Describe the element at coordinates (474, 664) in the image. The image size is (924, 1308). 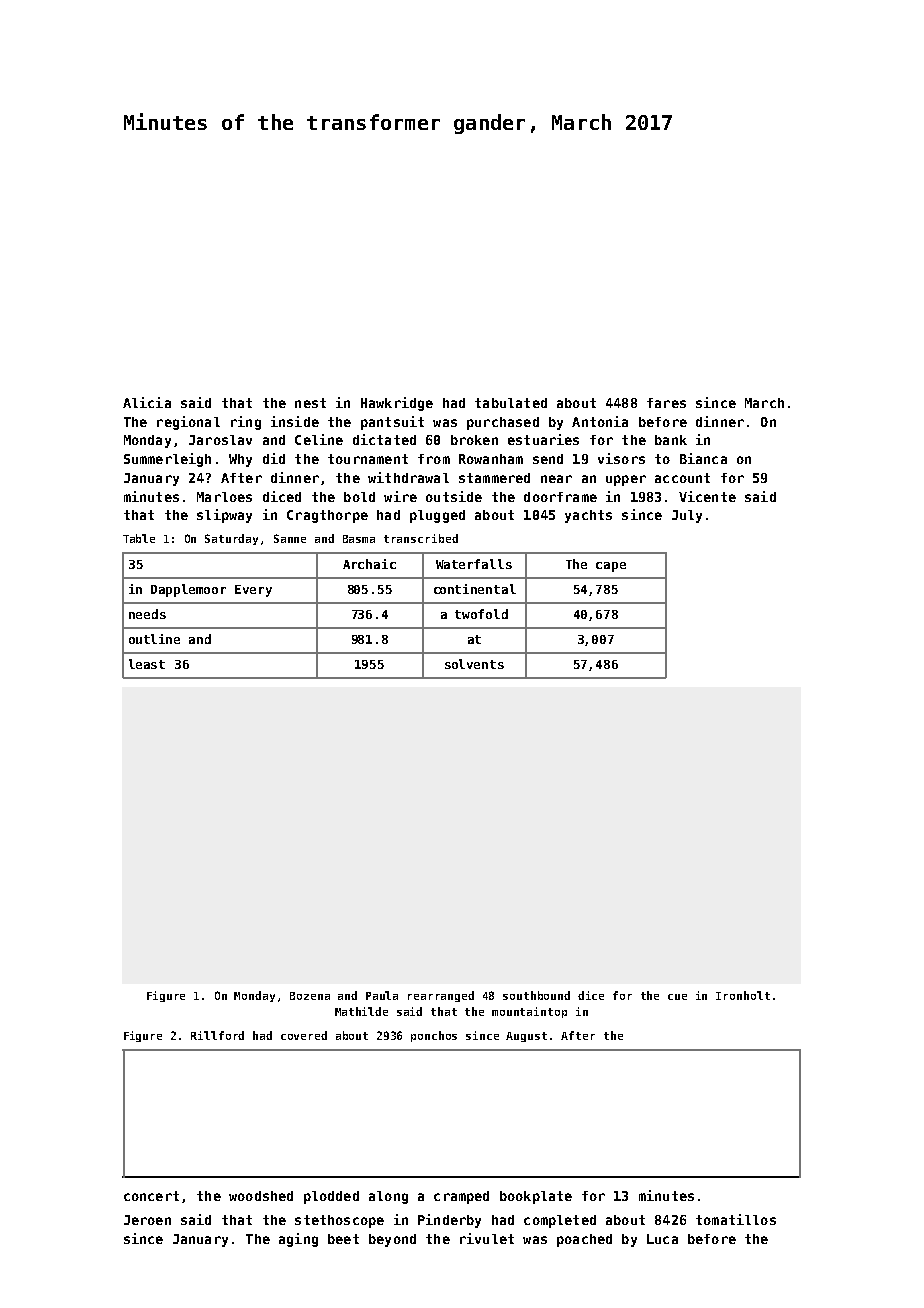
I see `solvents` at that location.
